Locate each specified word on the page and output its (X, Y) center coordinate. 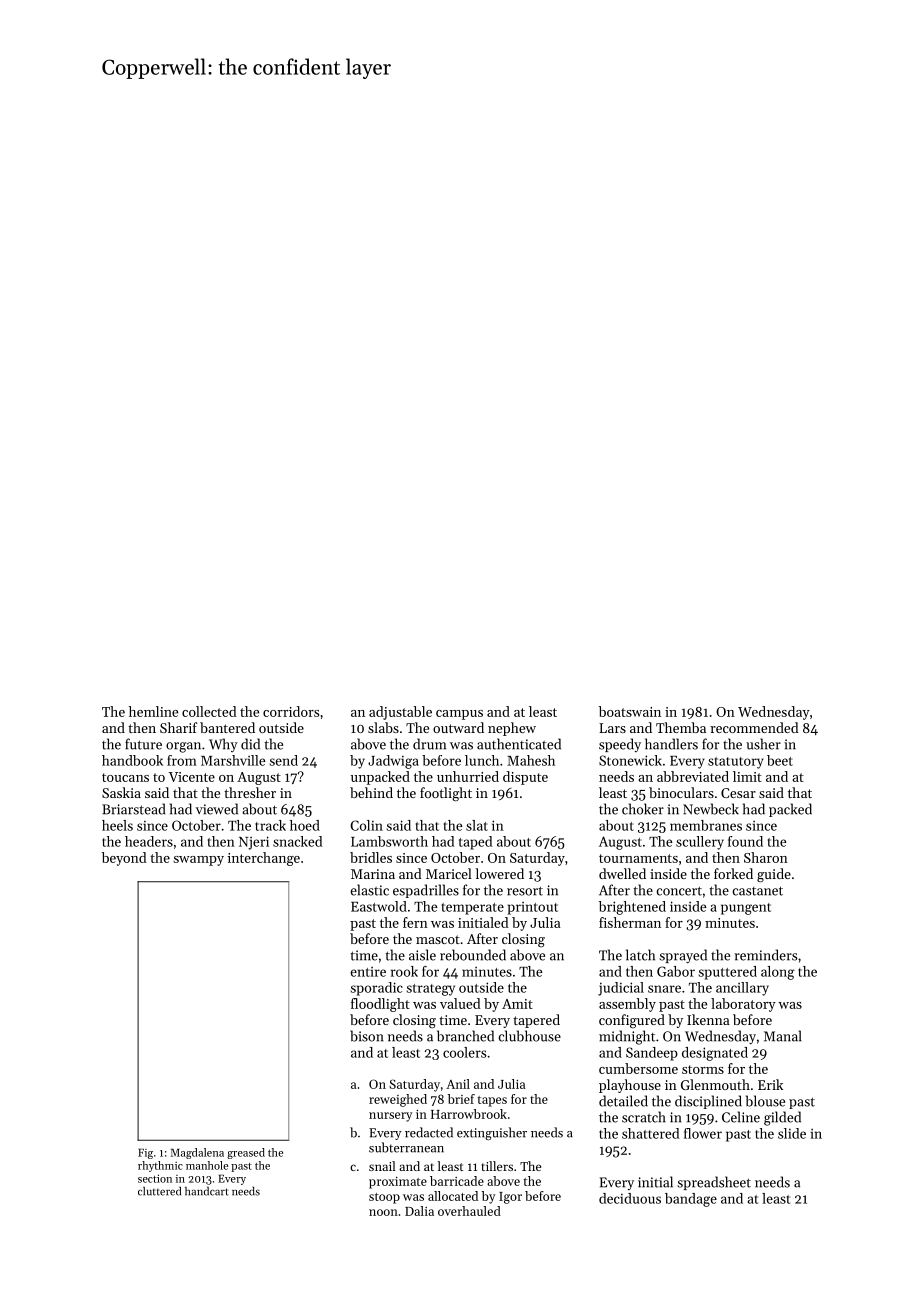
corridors (291, 711)
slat (477, 825)
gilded (782, 1118)
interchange (264, 859)
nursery (390, 1117)
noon (383, 1212)
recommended (754, 727)
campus (459, 715)
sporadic (377, 989)
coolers (465, 1052)
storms (703, 1069)
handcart (207, 1191)
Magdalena (197, 1153)
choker (643, 809)
